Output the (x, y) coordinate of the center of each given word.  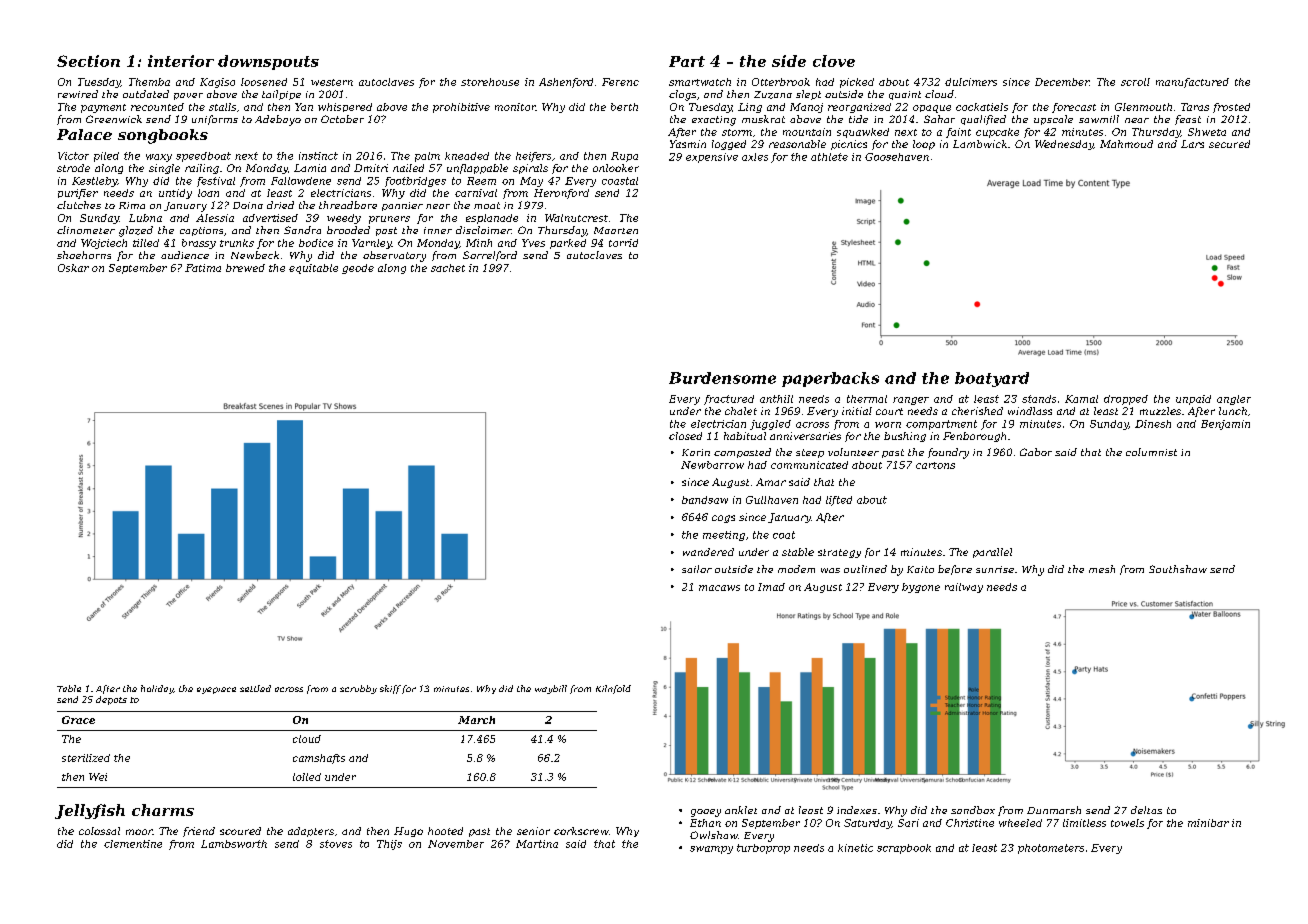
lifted (839, 501)
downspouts (268, 62)
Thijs (389, 845)
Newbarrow (712, 465)
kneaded (467, 156)
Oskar (73, 268)
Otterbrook (781, 82)
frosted (1231, 108)
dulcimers (971, 82)
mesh (1102, 569)
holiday (157, 689)
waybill (551, 689)
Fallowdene (301, 181)
